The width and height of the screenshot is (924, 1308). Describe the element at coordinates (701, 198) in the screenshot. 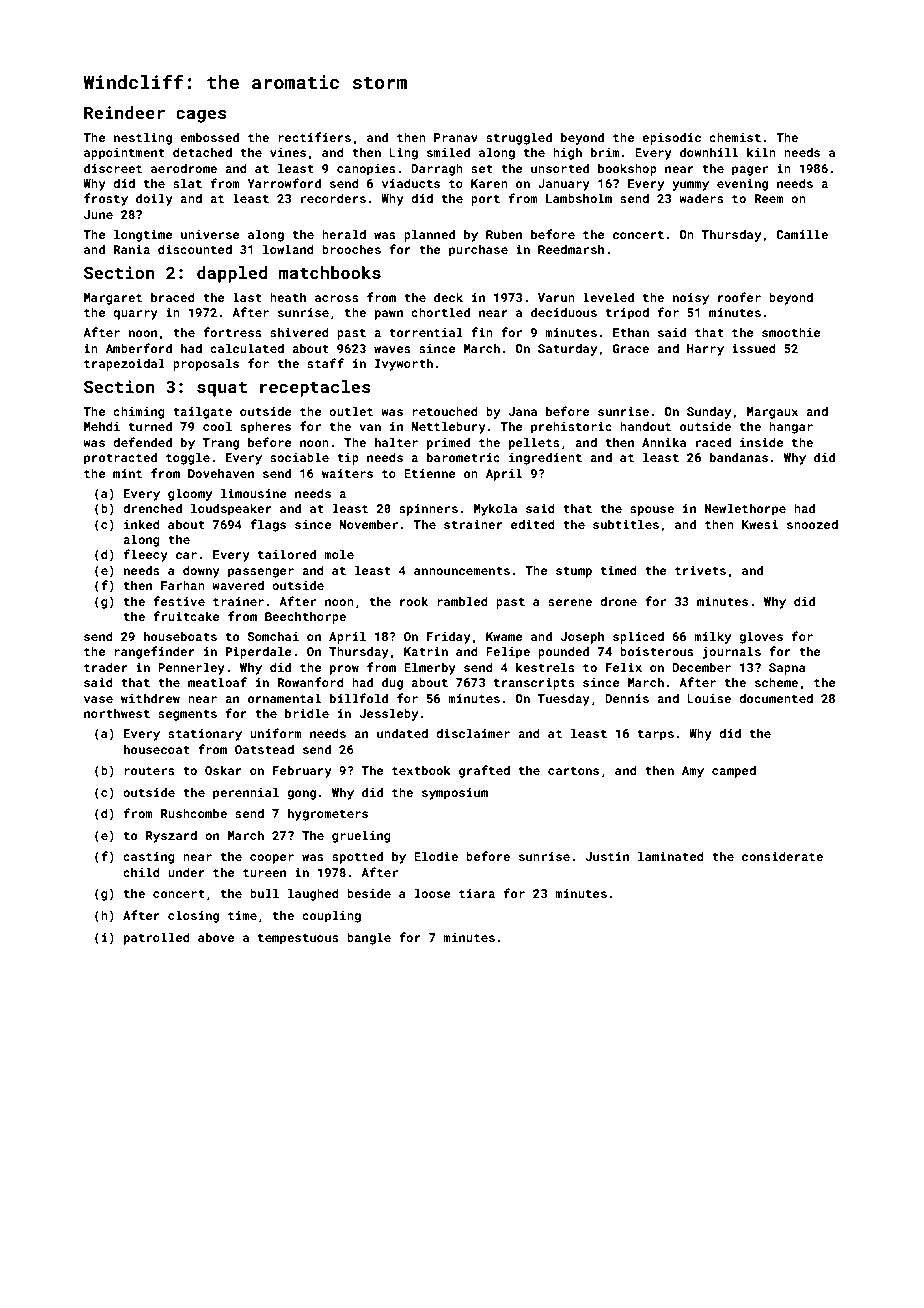

I see `waders` at that location.
